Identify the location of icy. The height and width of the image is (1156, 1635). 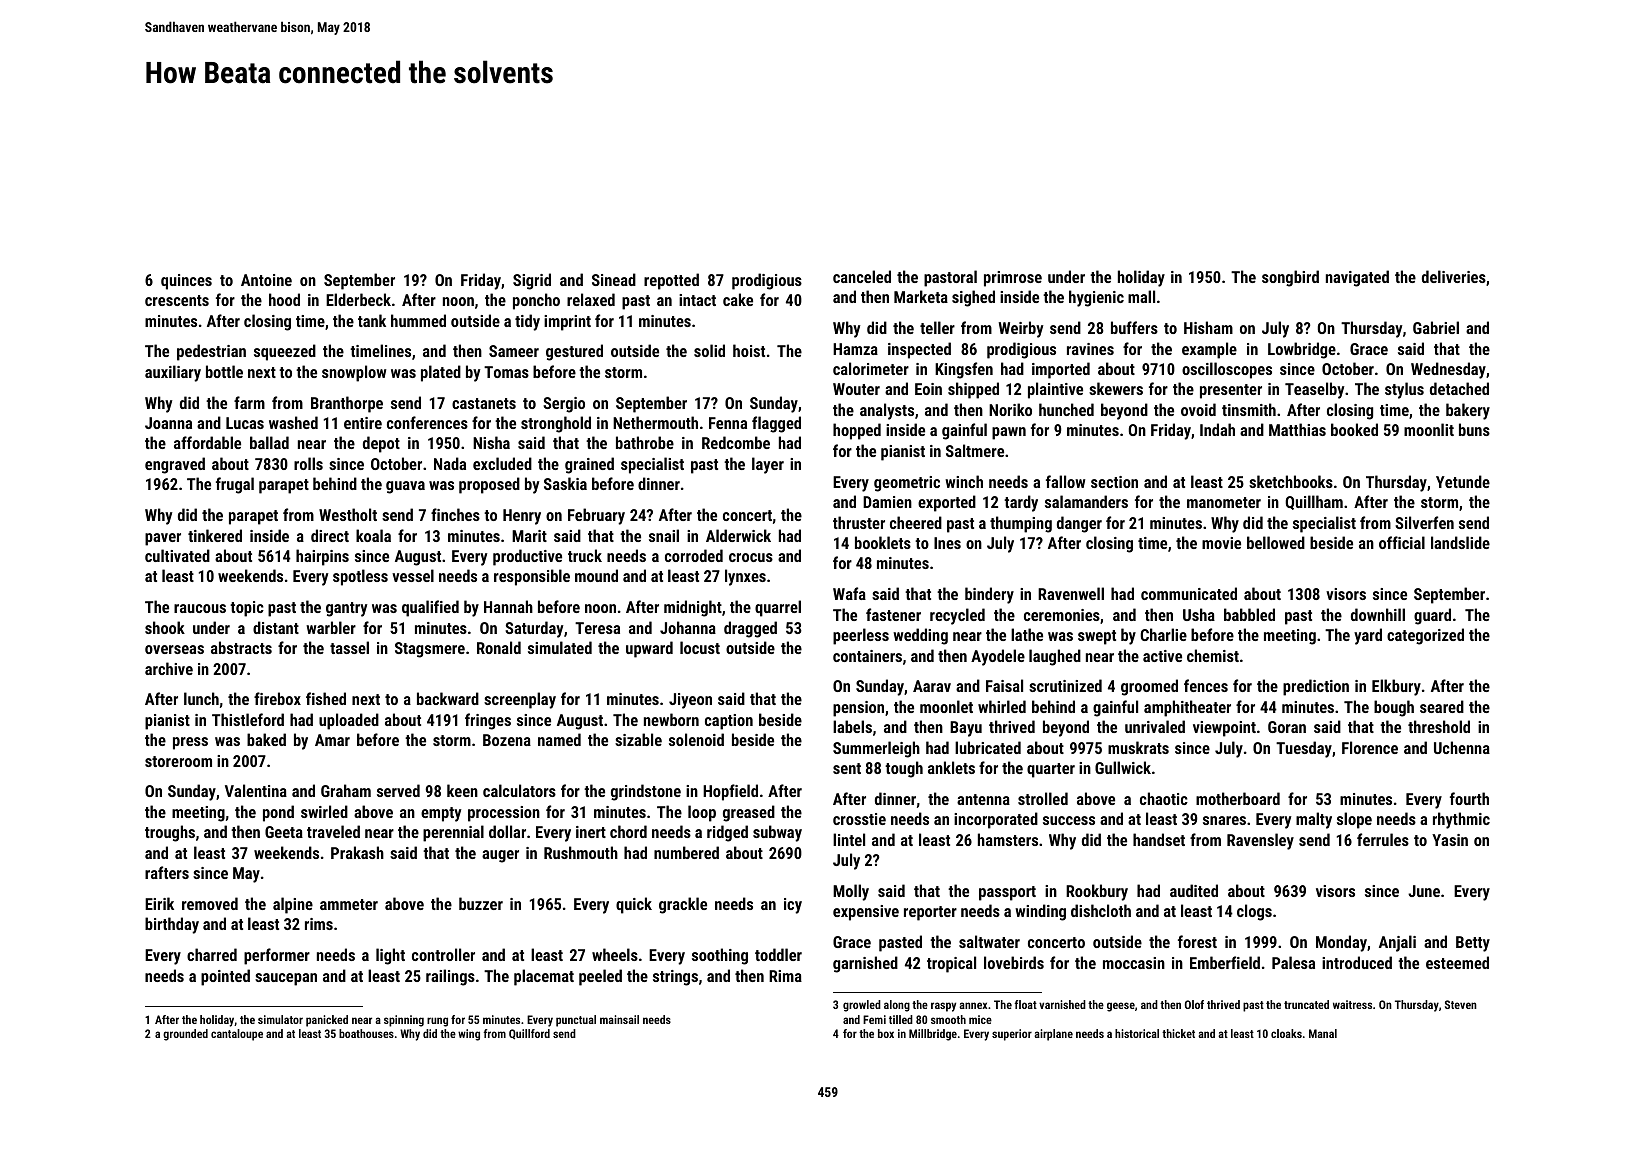
(793, 906).
